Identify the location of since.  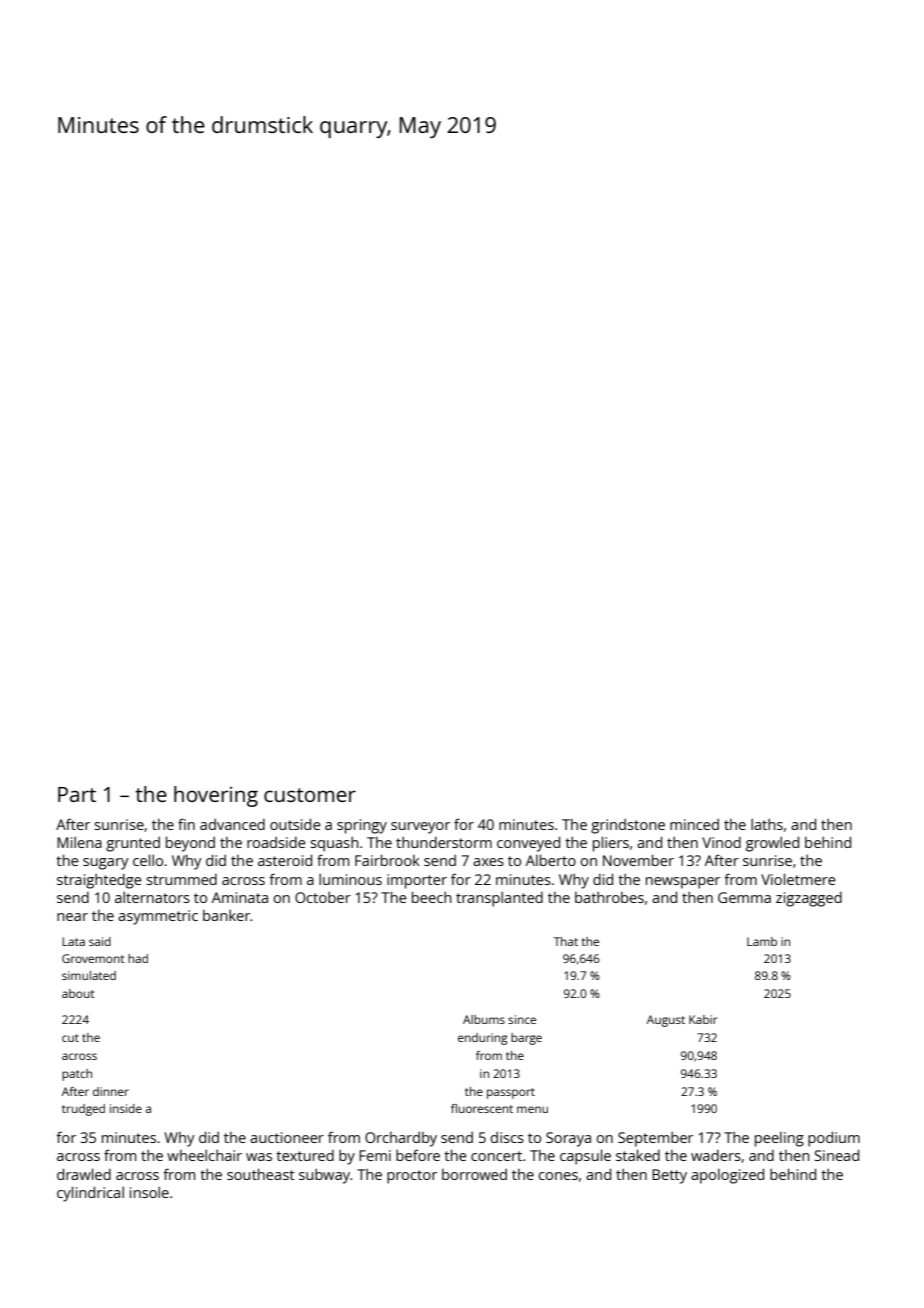
(522, 1019).
